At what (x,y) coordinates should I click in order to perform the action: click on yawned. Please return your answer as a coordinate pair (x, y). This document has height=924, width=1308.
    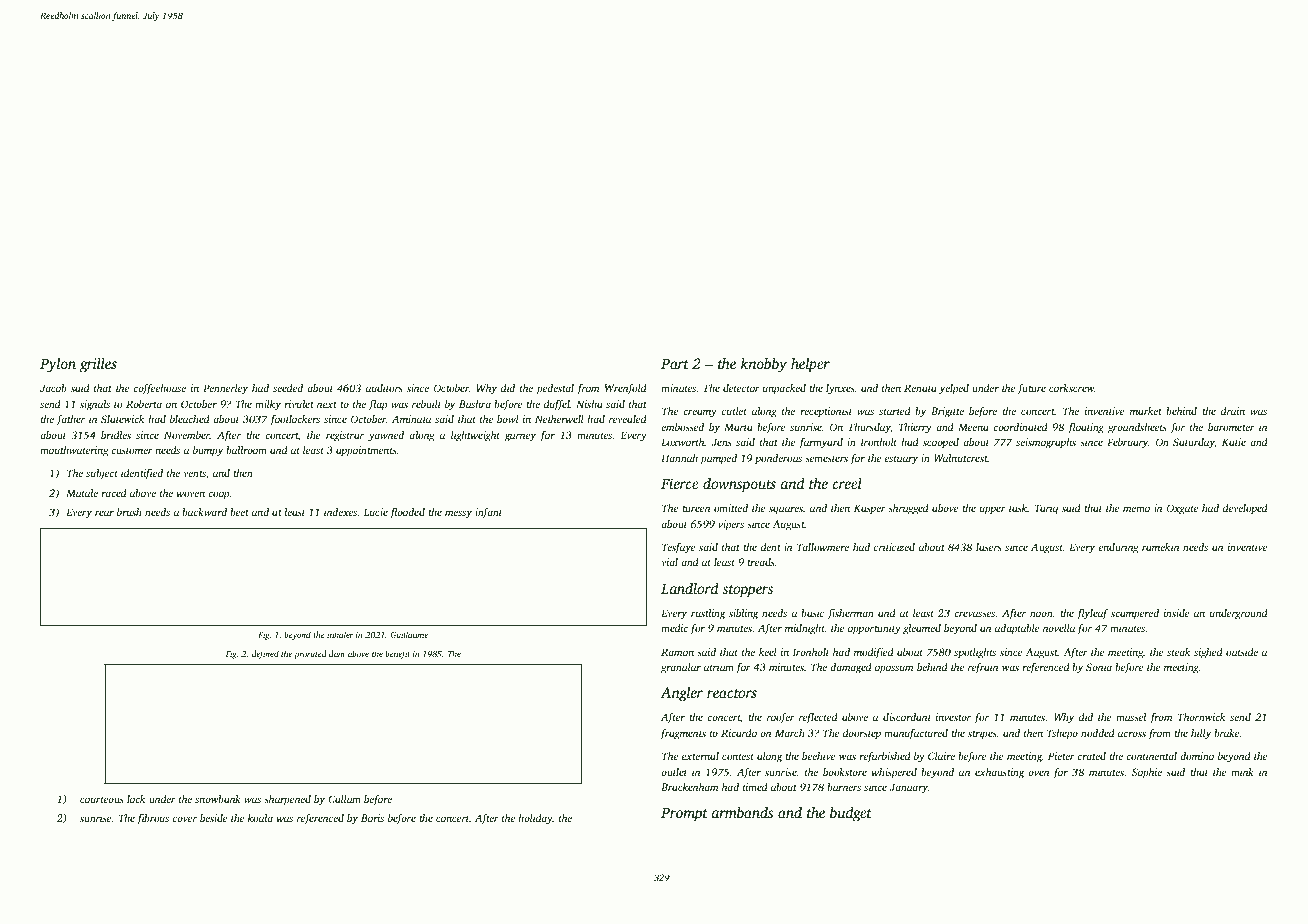
    Looking at the image, I should click on (386, 436).
